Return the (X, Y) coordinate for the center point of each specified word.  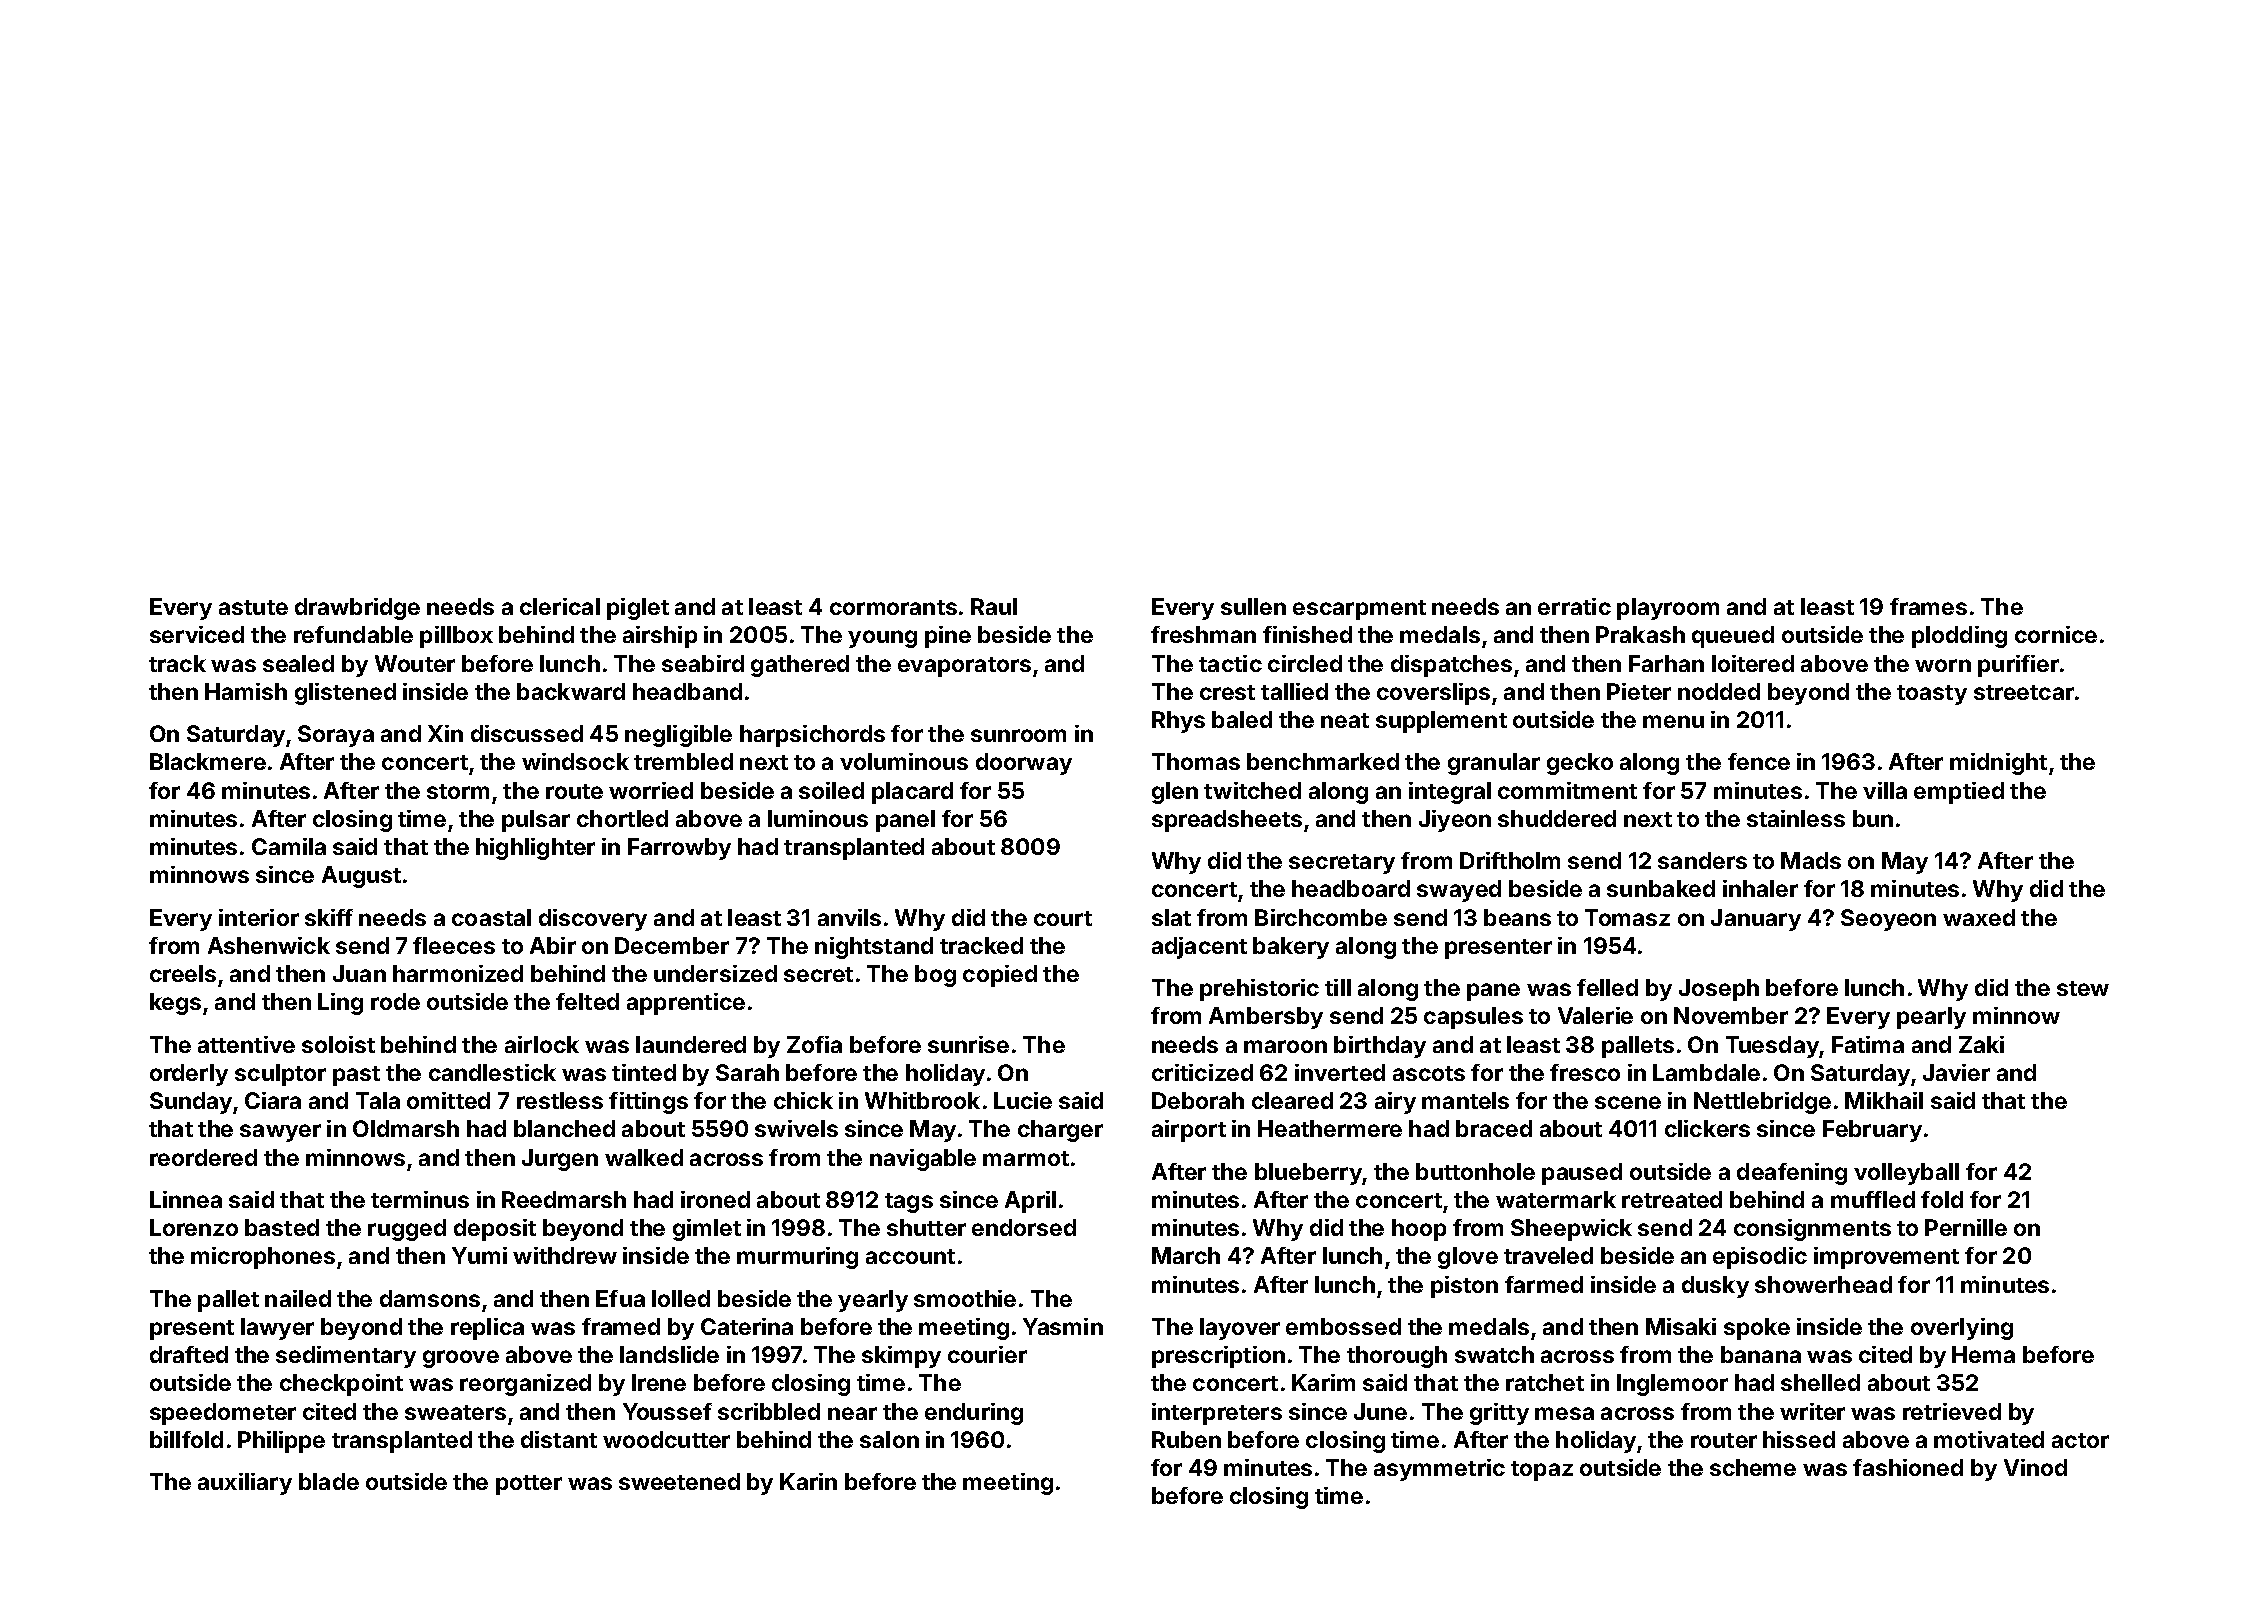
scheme (1753, 1467)
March (1186, 1255)
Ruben (1186, 1439)
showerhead (1823, 1284)
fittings (648, 1103)
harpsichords (812, 736)
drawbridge (357, 609)
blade (329, 1481)
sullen (1253, 606)
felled (1607, 987)
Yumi (479, 1255)
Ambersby (1266, 1018)
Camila (289, 846)
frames (1928, 606)
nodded (1719, 691)
